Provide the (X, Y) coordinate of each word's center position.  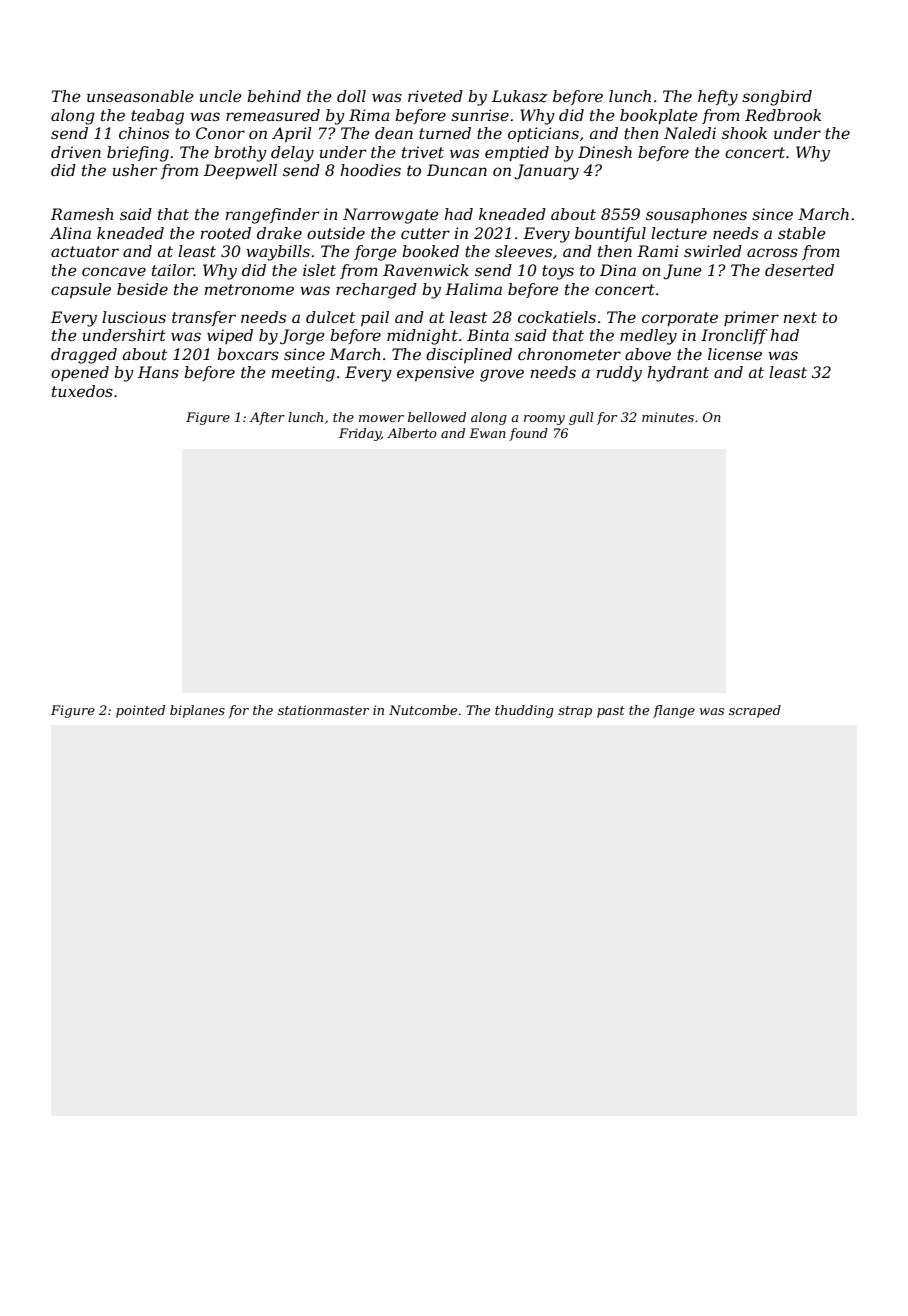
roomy (544, 420)
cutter (425, 233)
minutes (668, 417)
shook (744, 133)
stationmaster (323, 710)
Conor (220, 133)
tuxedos (82, 391)
